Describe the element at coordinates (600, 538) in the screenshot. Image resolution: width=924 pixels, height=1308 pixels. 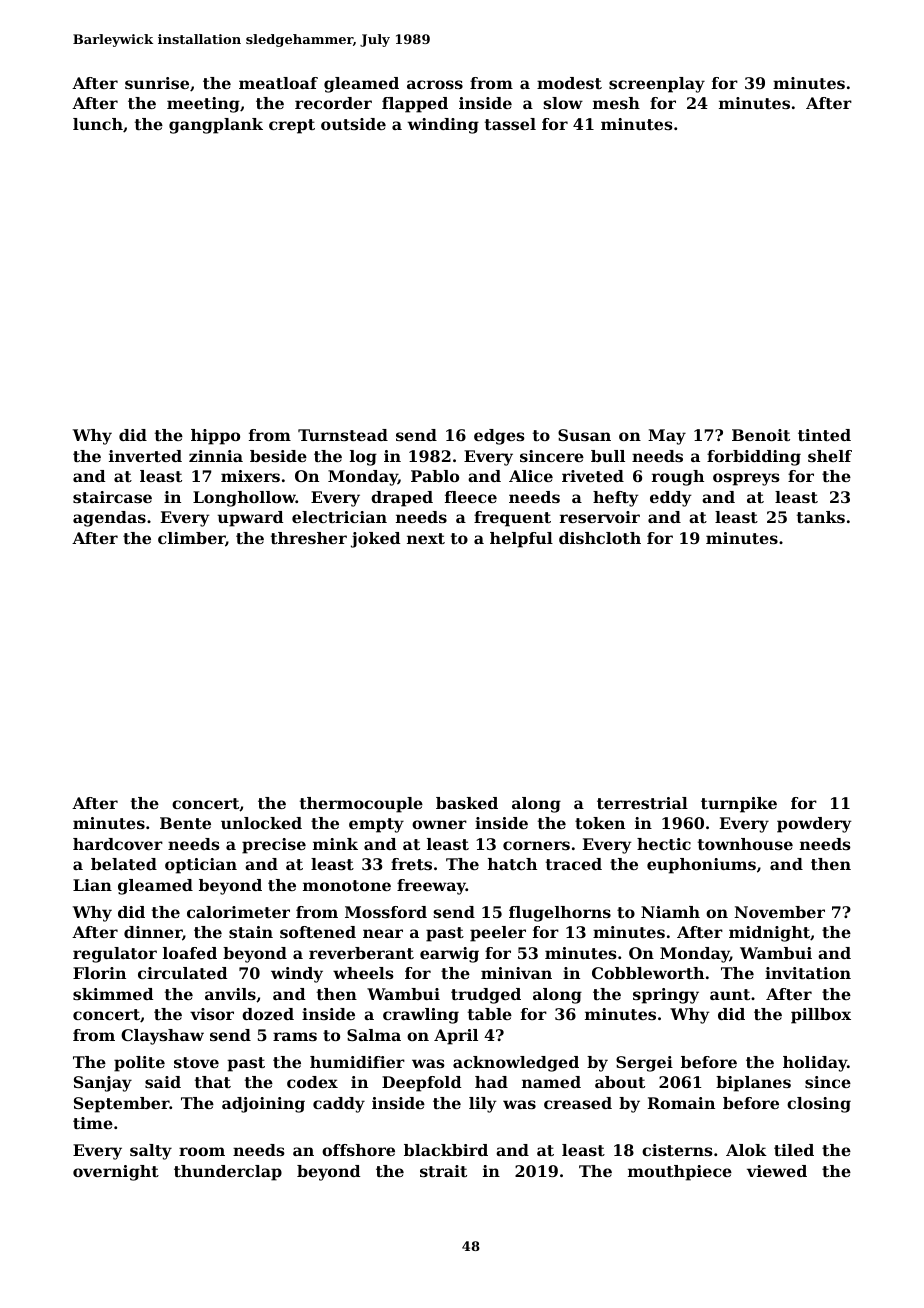
I see `dishcloth` at that location.
